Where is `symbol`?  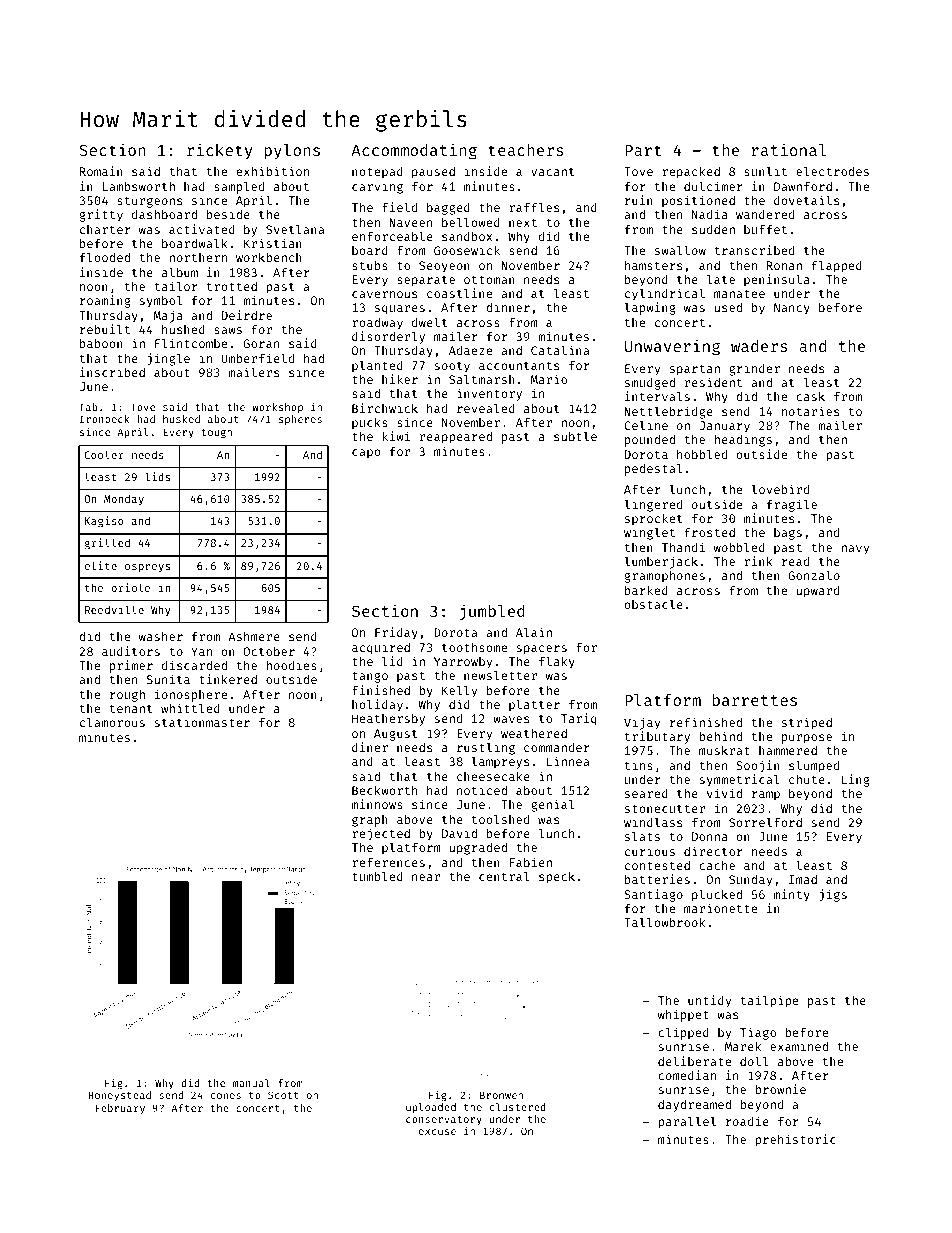
symbol is located at coordinates (161, 302).
